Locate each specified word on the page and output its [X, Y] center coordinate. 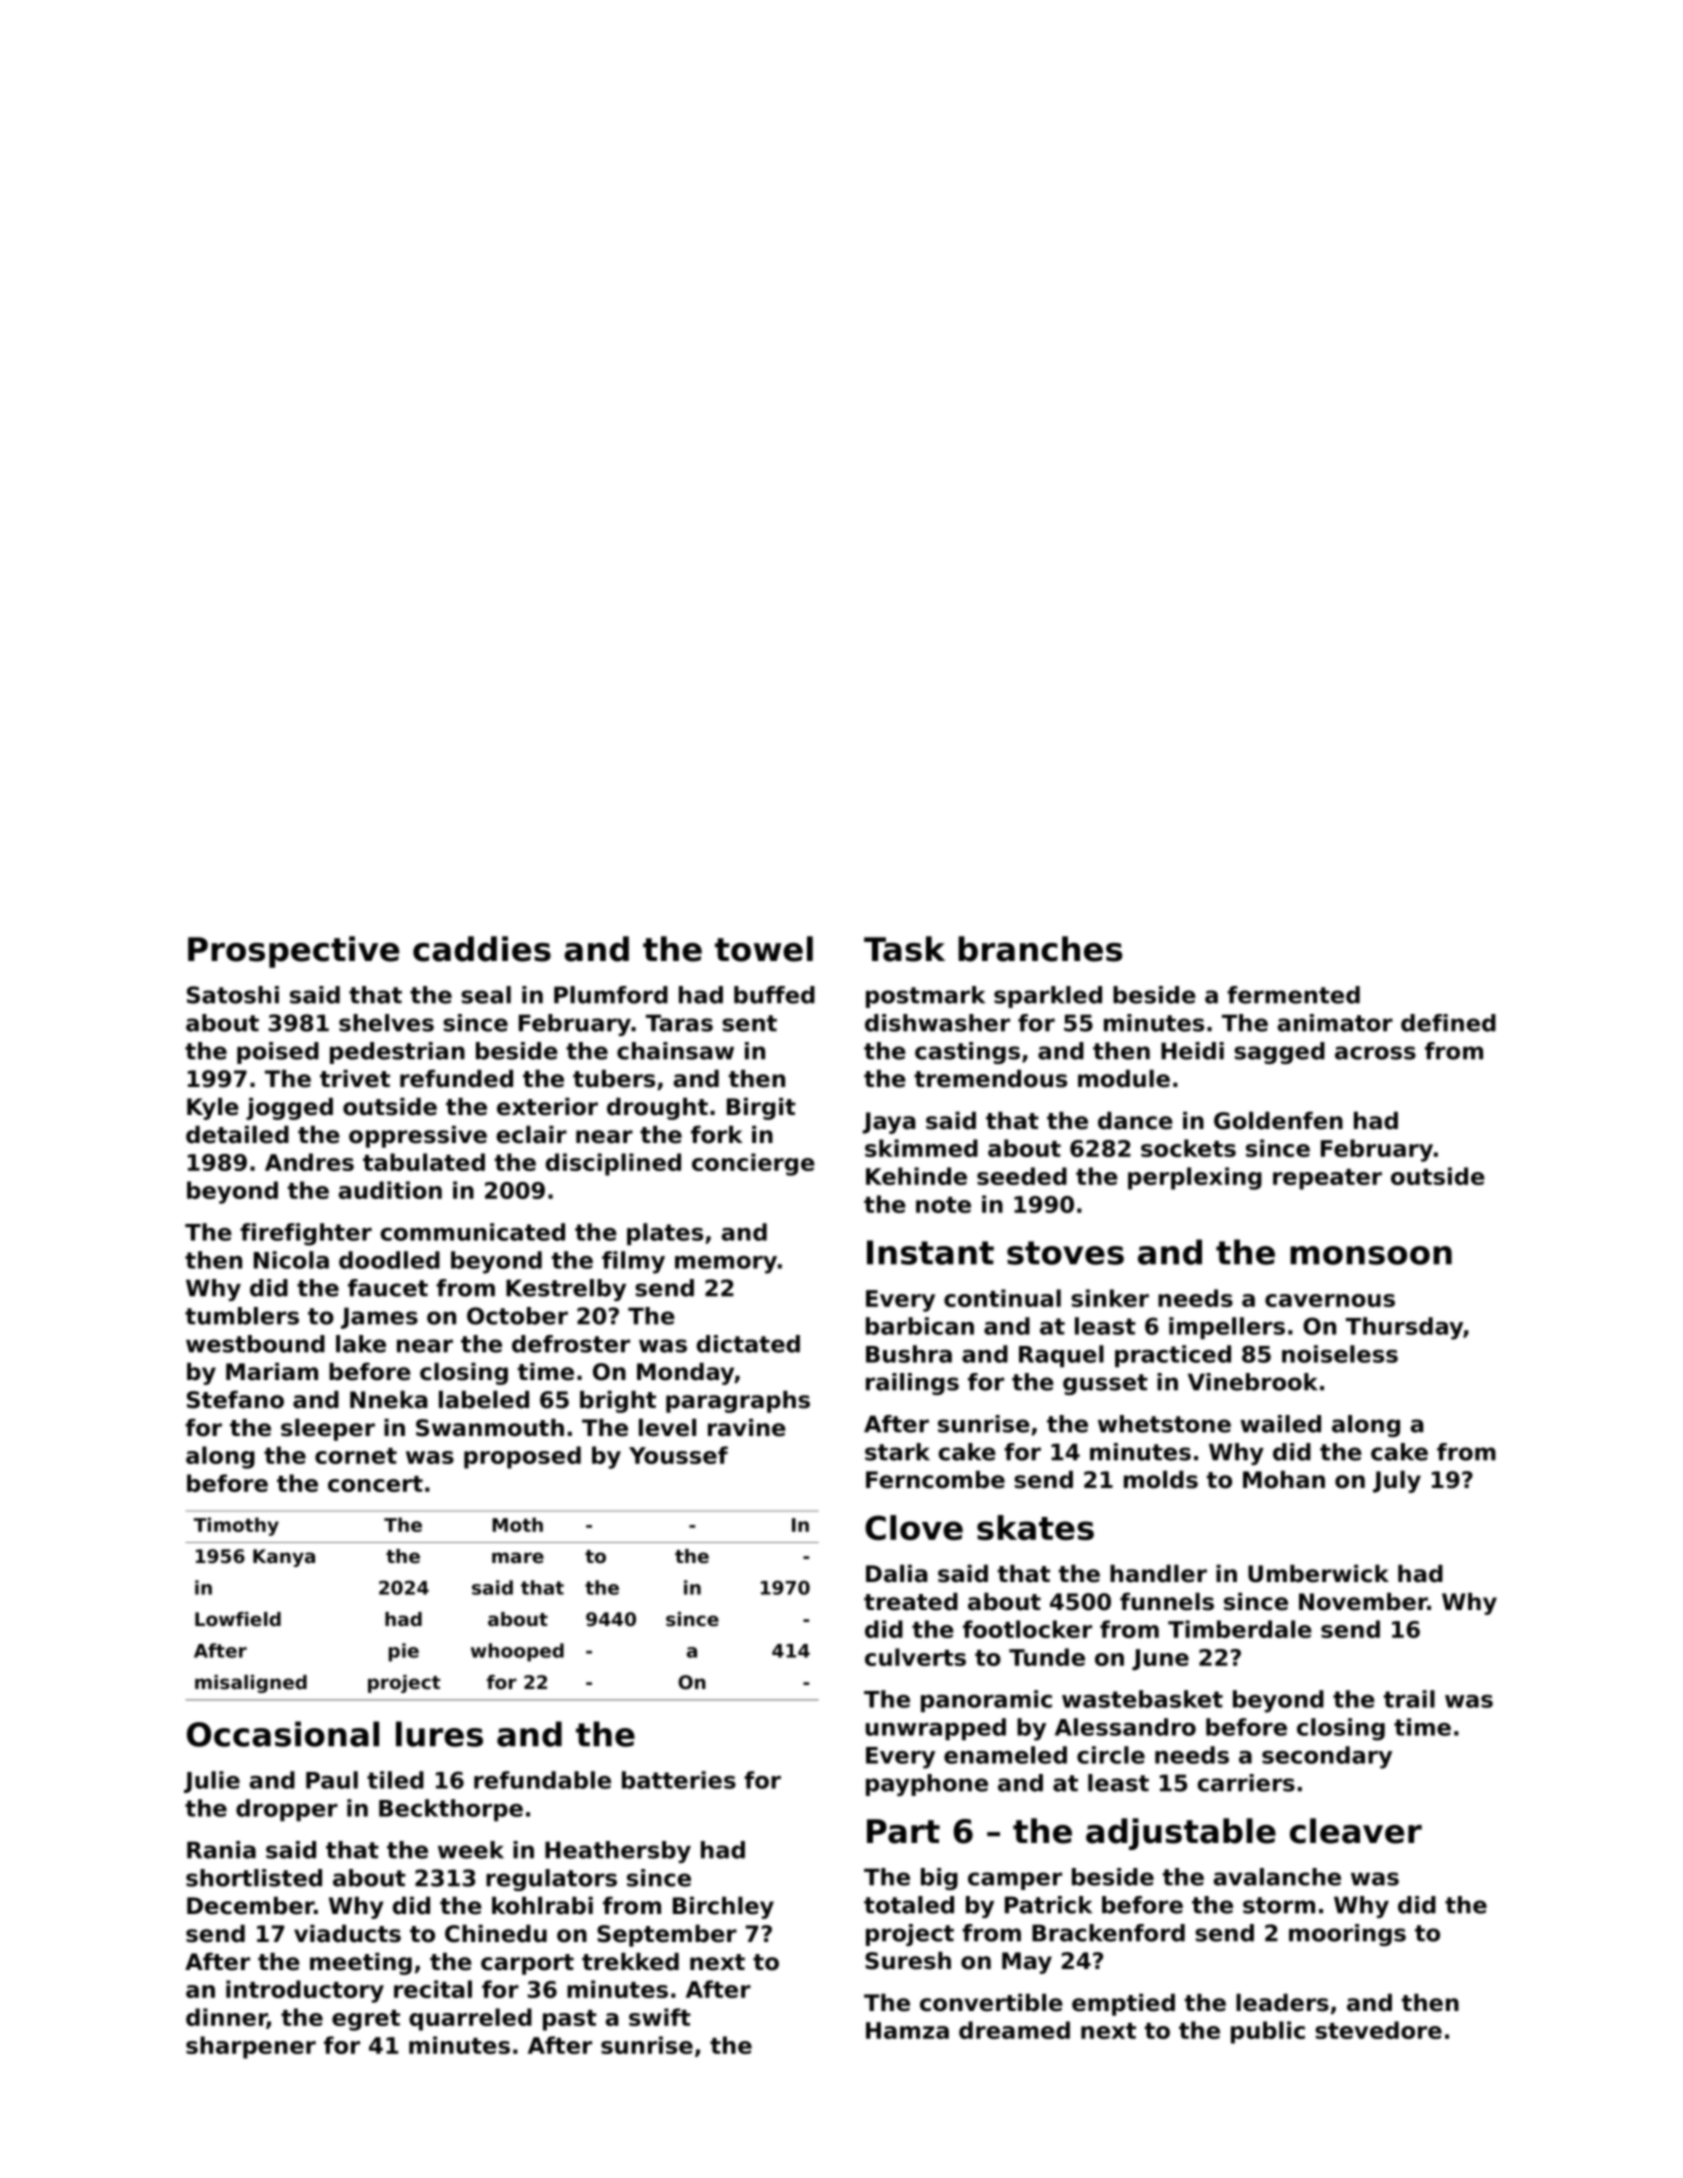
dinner [226, 2018]
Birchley [723, 1908]
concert [375, 1484]
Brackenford [1108, 1933]
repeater [1327, 1179]
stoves [1065, 1253]
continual [1002, 1298]
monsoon [1371, 1255]
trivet [355, 1079]
